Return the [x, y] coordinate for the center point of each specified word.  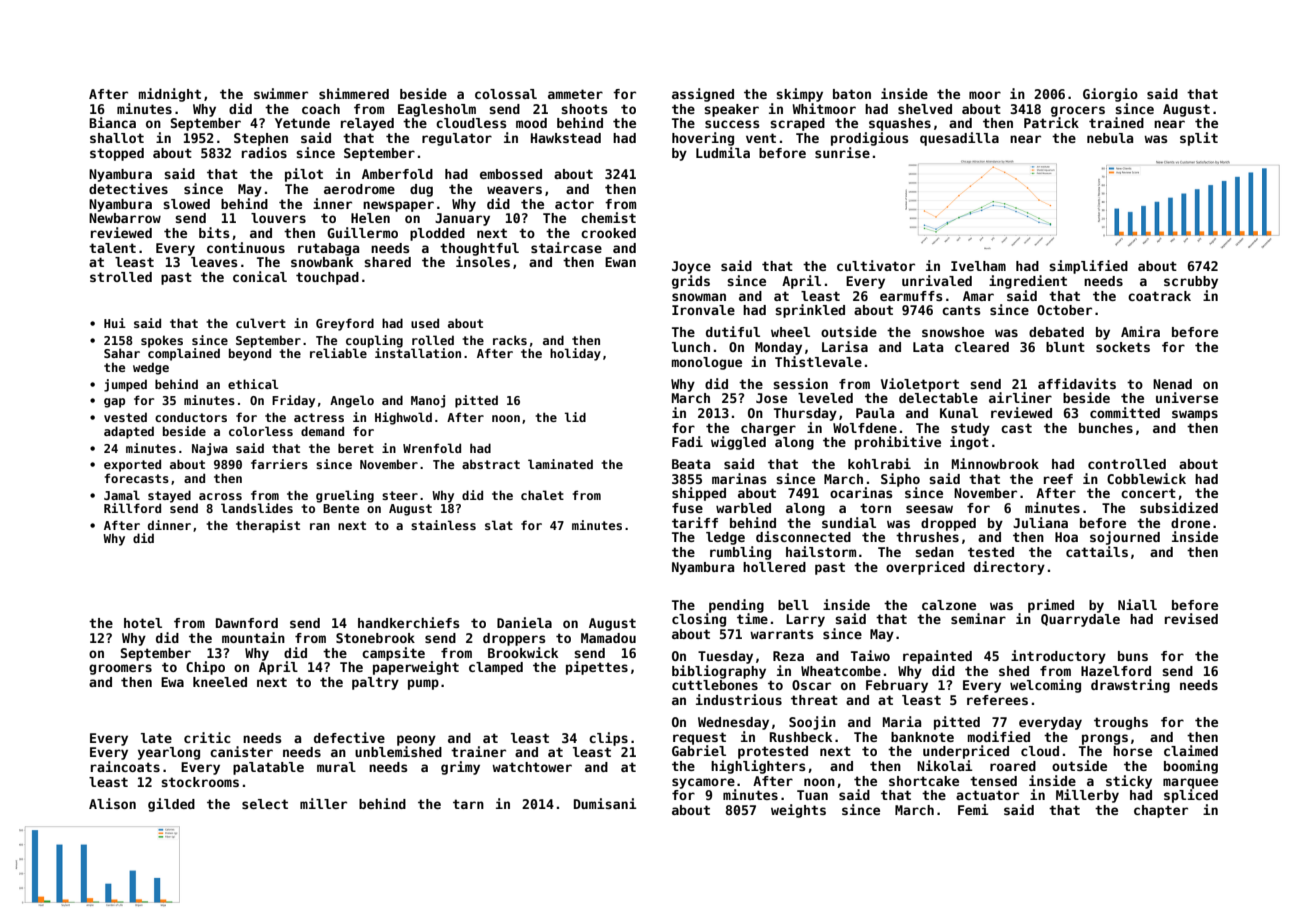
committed [1125, 412]
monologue [707, 363]
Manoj [428, 401]
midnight [170, 95]
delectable [938, 398]
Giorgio [1110, 95]
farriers [279, 464]
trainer [478, 751]
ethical [253, 384]
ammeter [575, 94]
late [156, 738]
